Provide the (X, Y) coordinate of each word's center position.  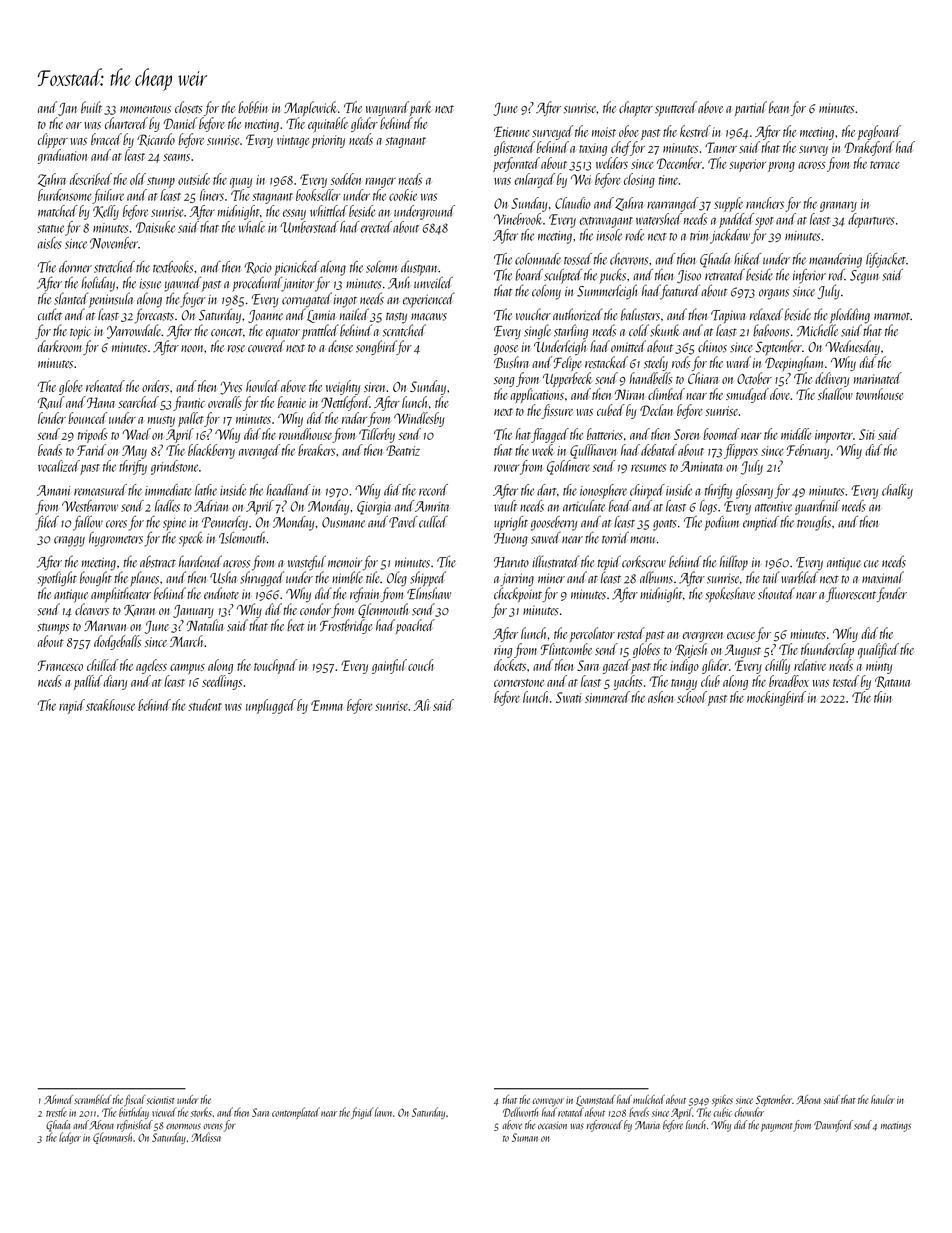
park (421, 108)
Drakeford (869, 148)
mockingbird (776, 698)
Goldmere (568, 467)
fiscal (135, 1101)
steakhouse (110, 705)
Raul (51, 402)
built (91, 107)
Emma (327, 705)
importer (834, 436)
